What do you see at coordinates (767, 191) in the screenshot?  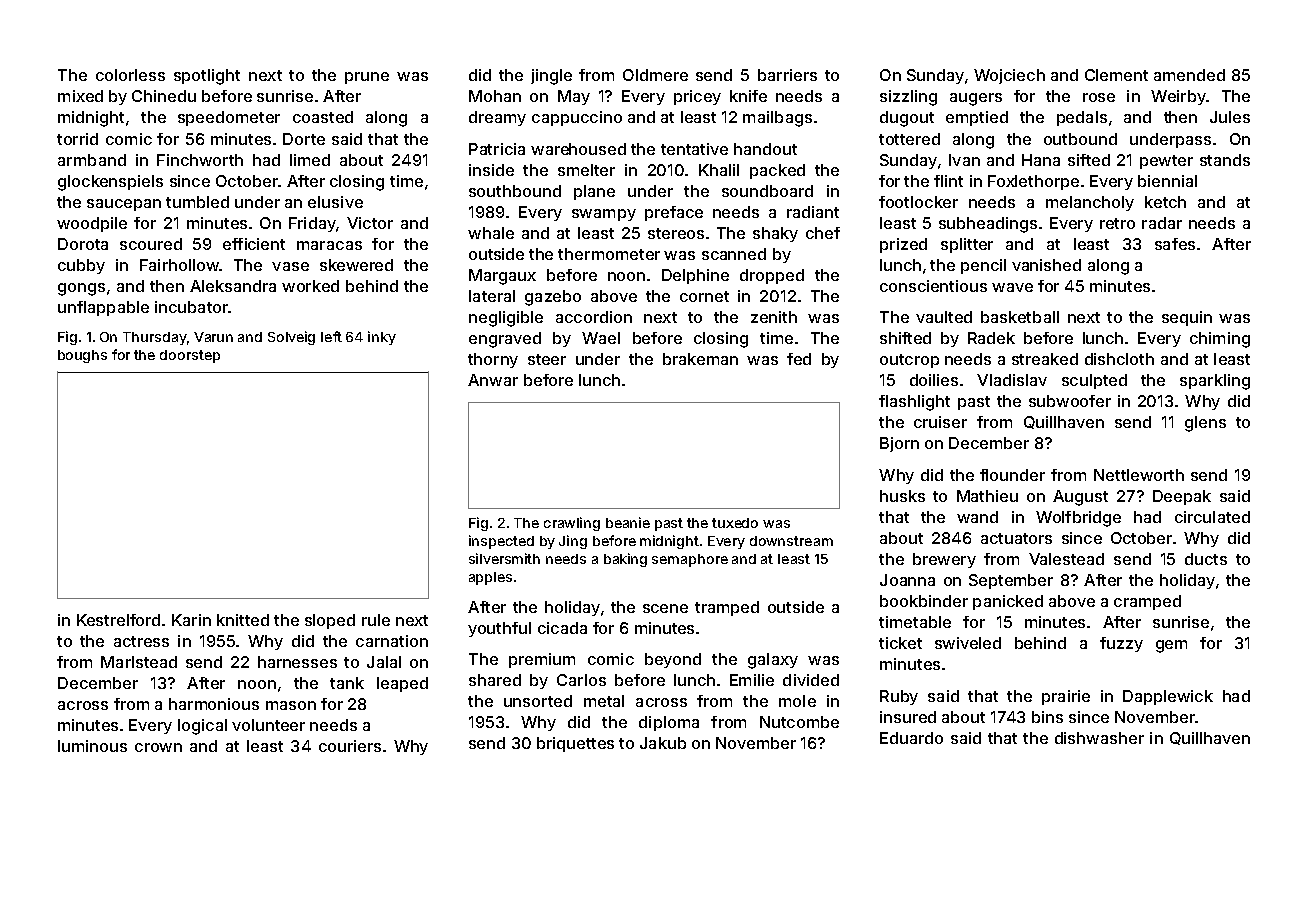 I see `soundboard` at bounding box center [767, 191].
